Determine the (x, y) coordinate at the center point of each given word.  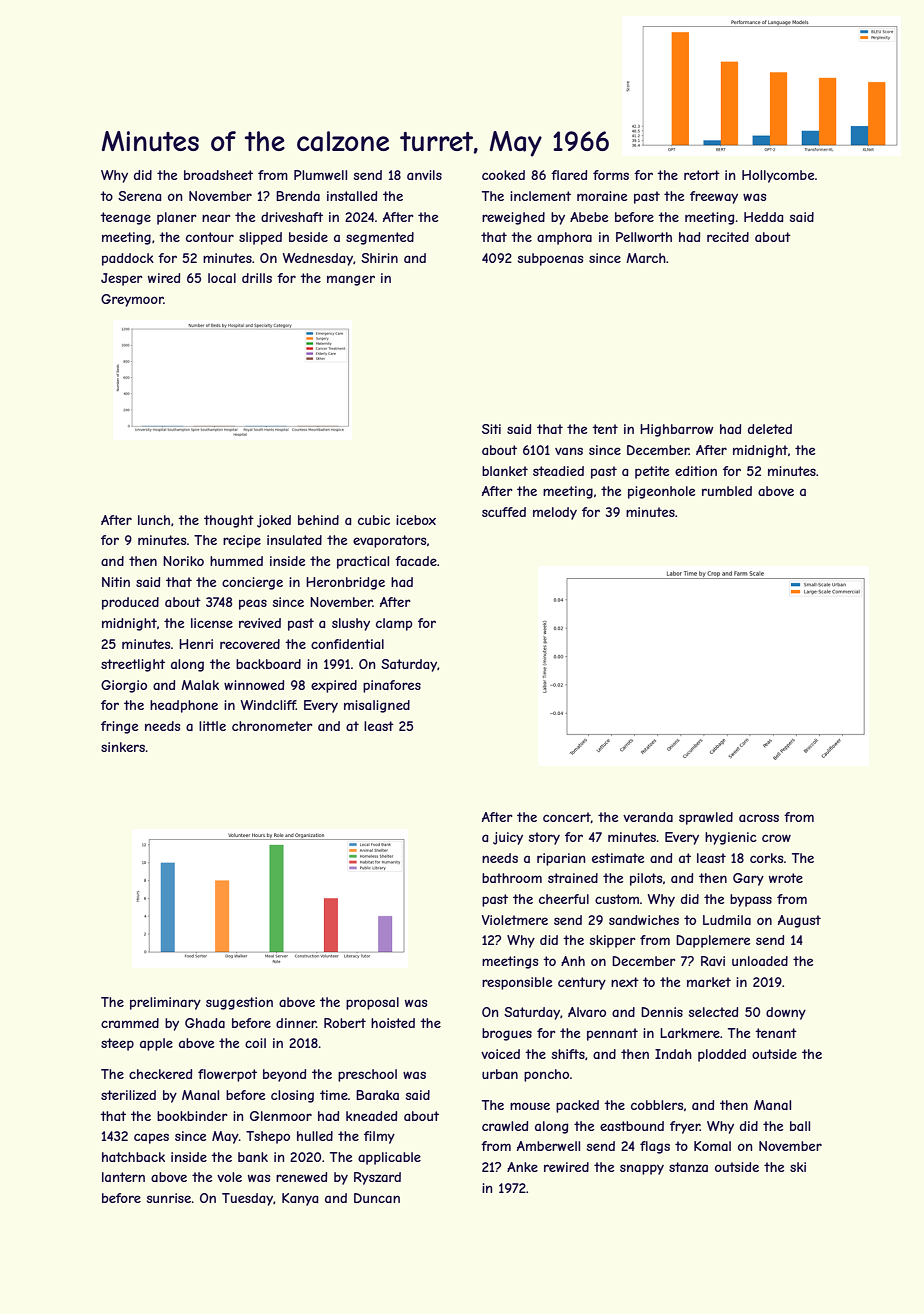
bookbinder (192, 1116)
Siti (491, 429)
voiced (500, 1054)
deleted (770, 429)
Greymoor (132, 300)
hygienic (731, 838)
